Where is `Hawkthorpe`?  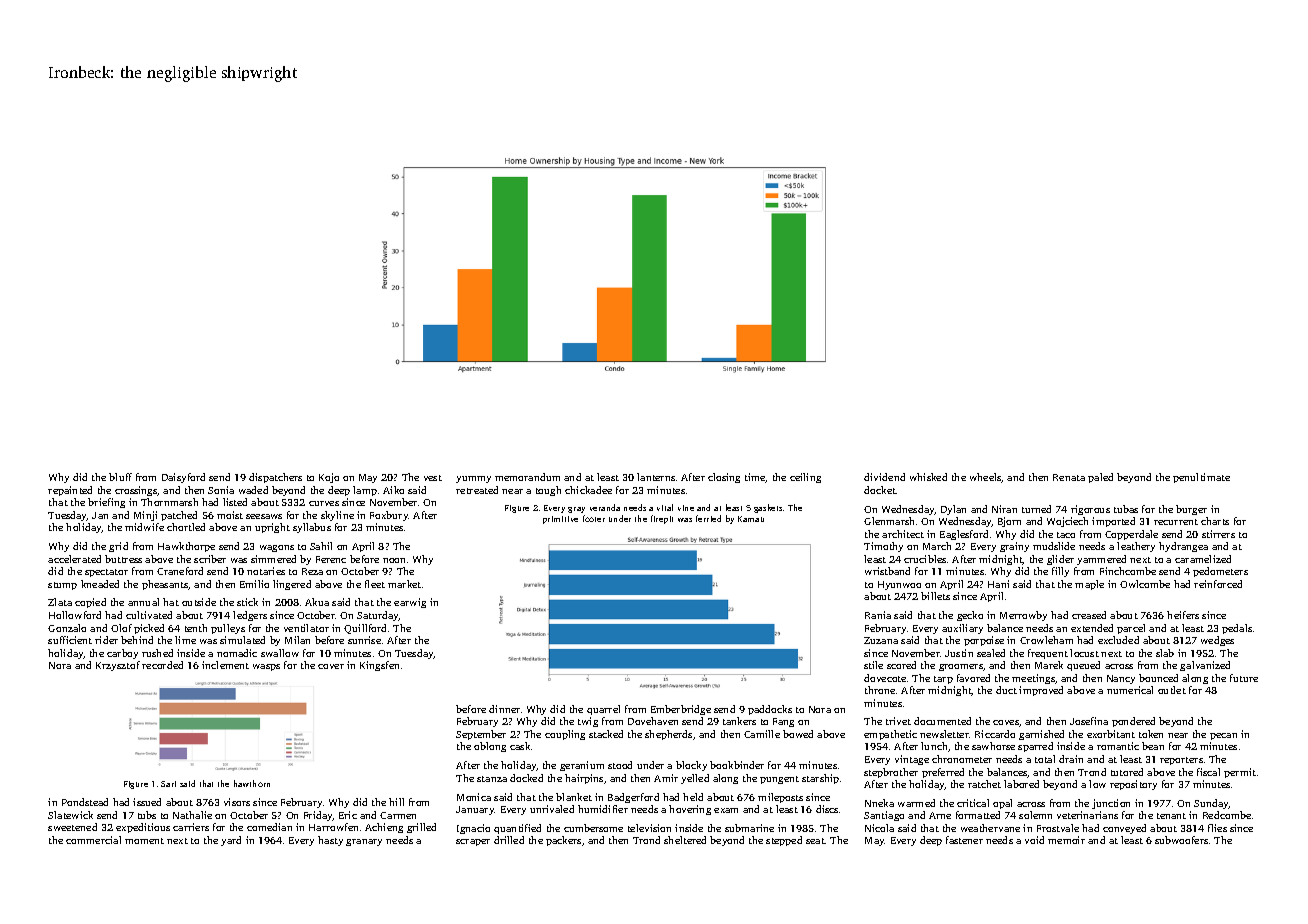 Hawkthorpe is located at coordinates (186, 547).
